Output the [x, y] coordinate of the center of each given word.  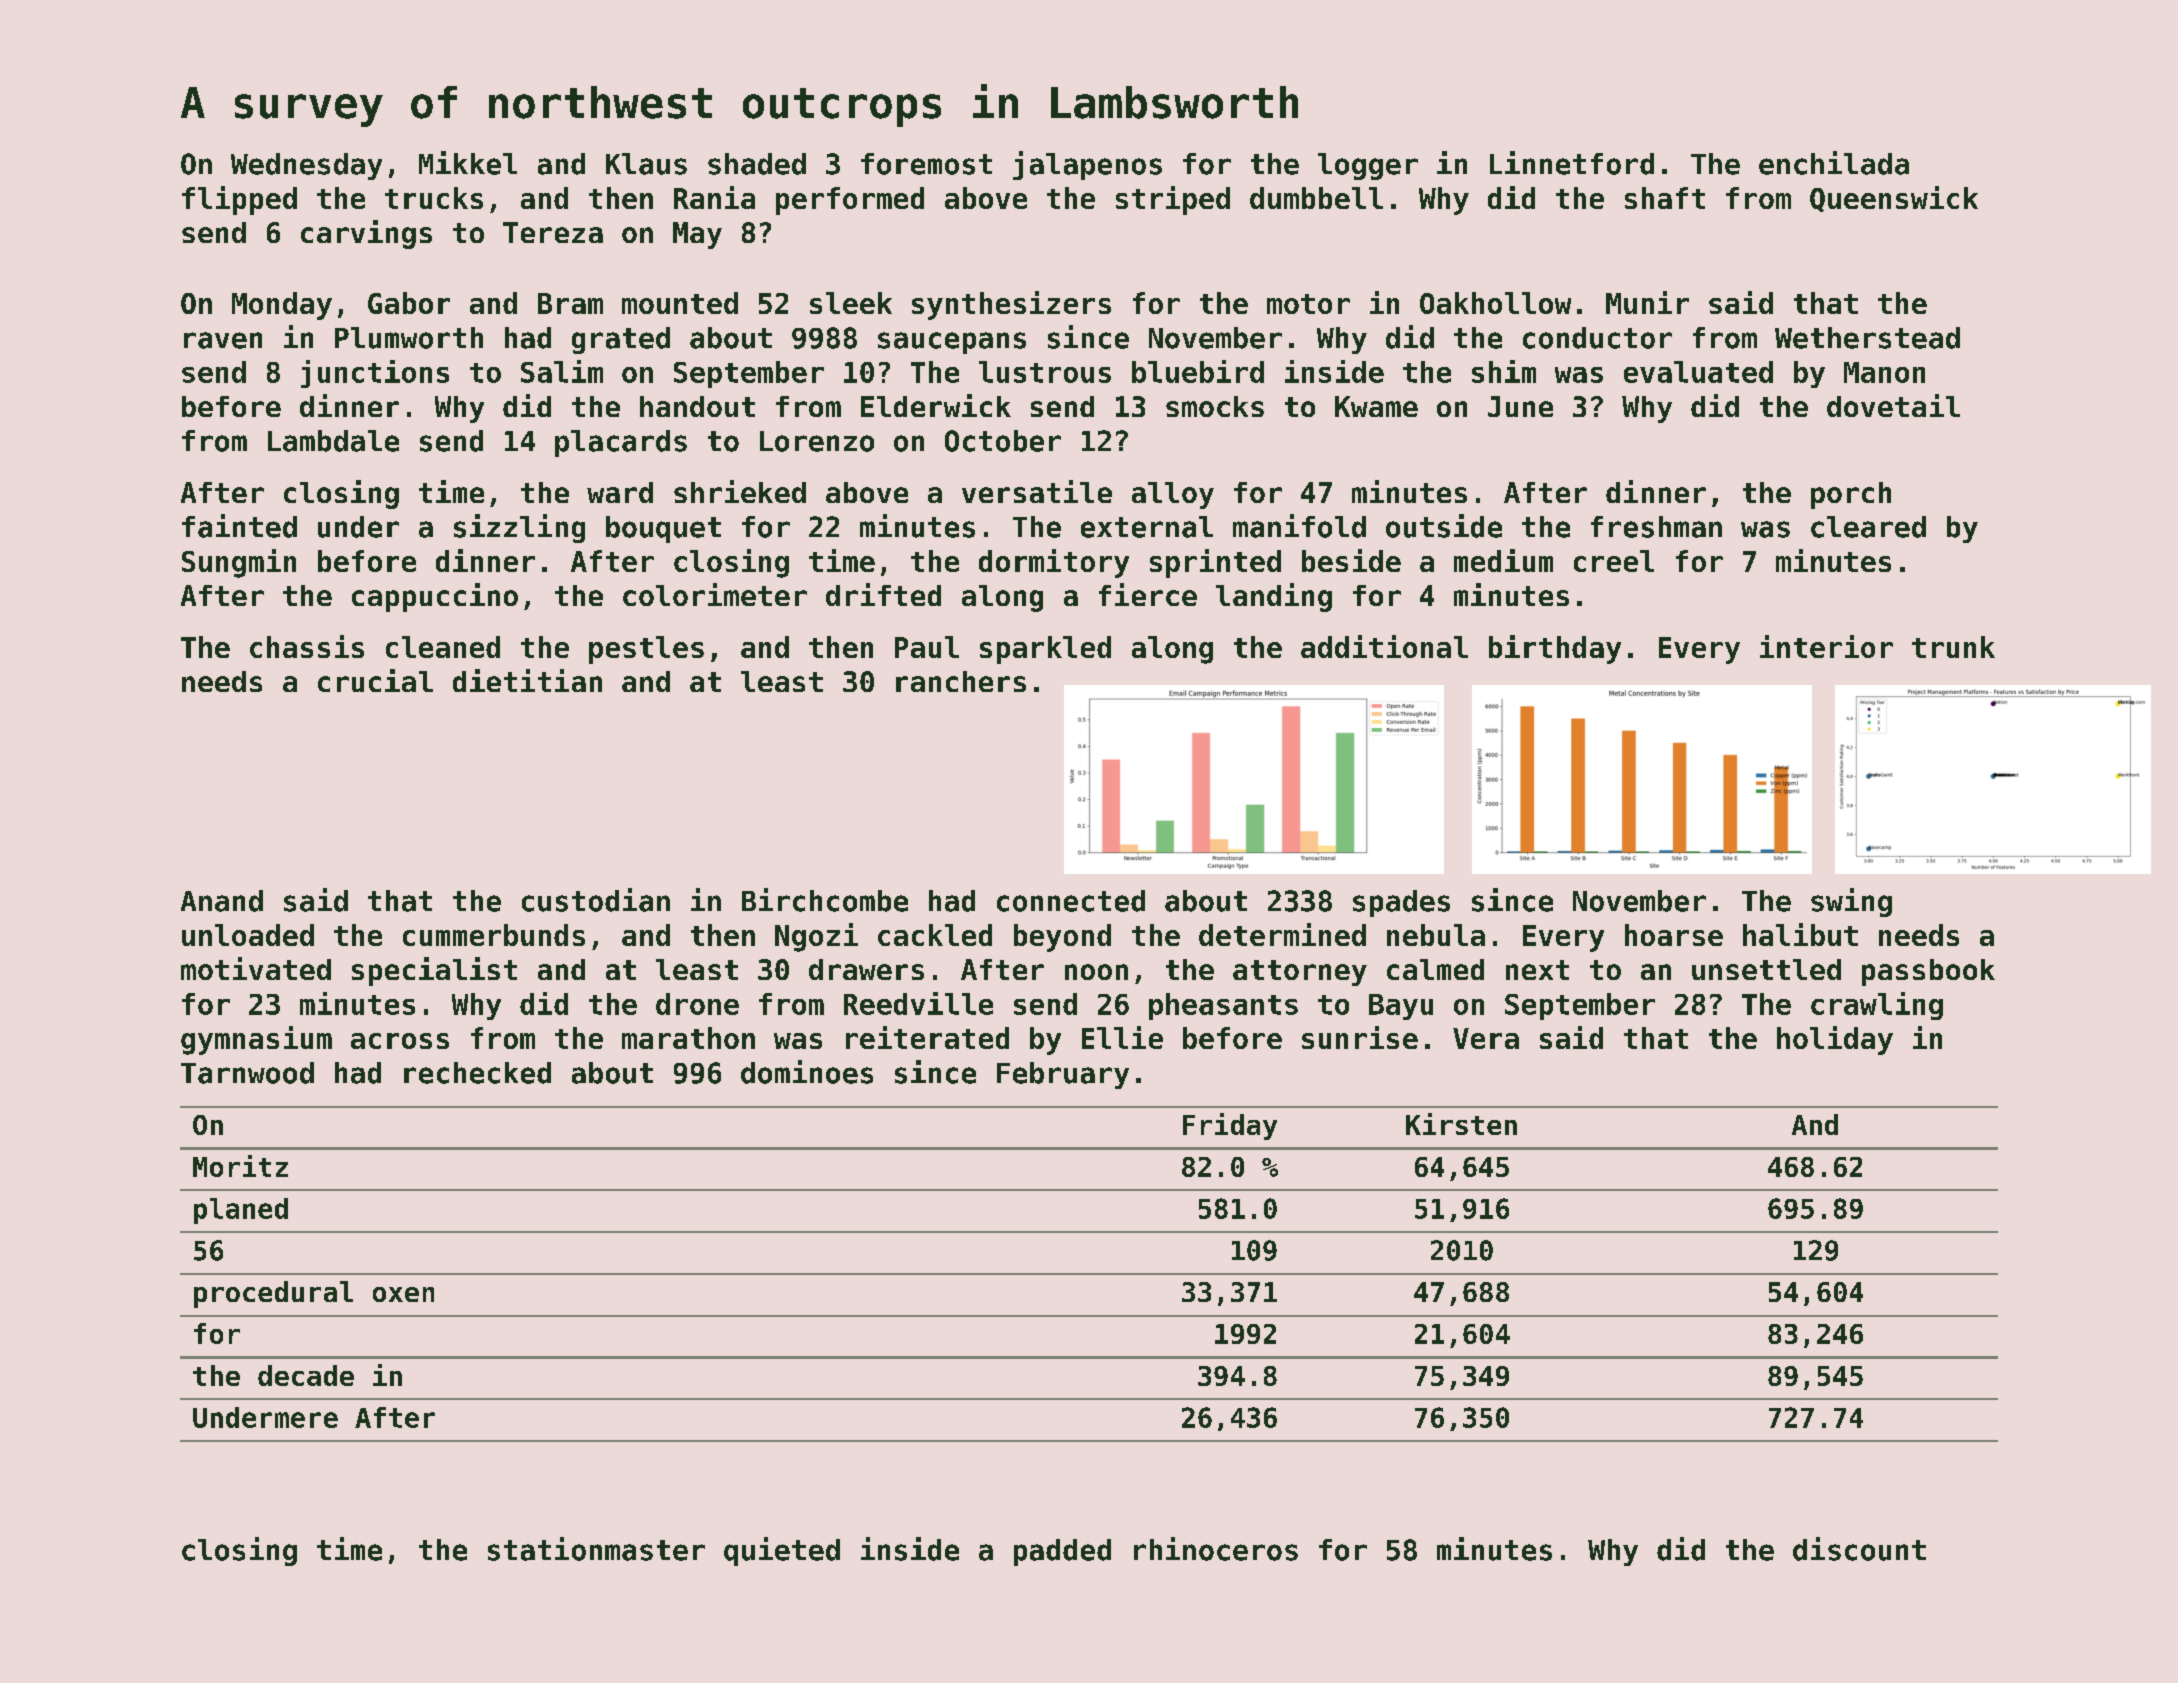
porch [1851, 495]
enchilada [1834, 163]
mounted [680, 303]
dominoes [807, 1072]
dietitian [527, 680]
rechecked [477, 1073]
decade [306, 1375]
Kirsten [1461, 1124]
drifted [883, 594]
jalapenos [1087, 165]
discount [1859, 1549]
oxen [403, 1294]
